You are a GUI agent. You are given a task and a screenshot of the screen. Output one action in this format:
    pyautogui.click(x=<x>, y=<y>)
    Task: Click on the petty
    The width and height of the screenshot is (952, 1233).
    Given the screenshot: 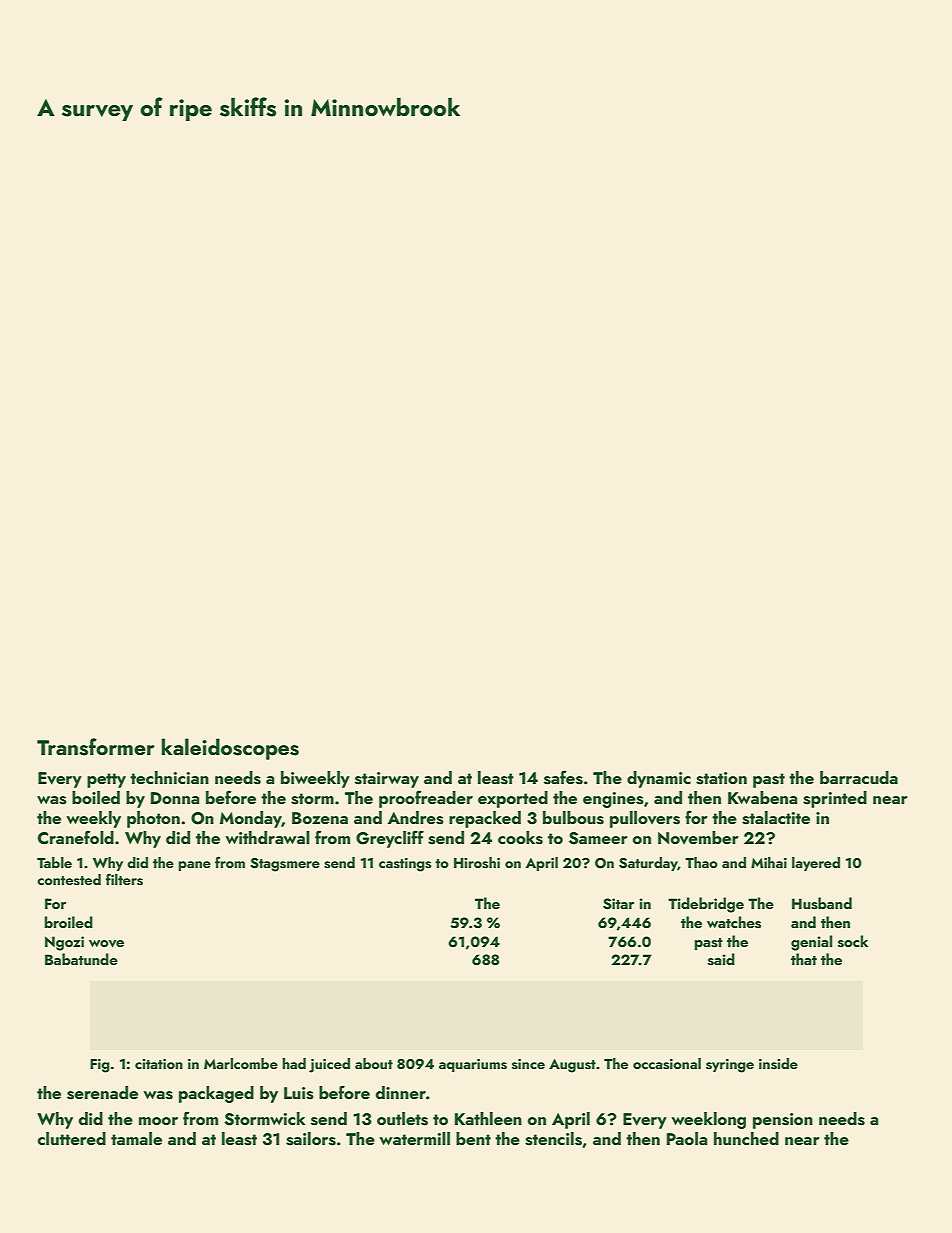 What is the action you would take?
    pyautogui.click(x=106, y=780)
